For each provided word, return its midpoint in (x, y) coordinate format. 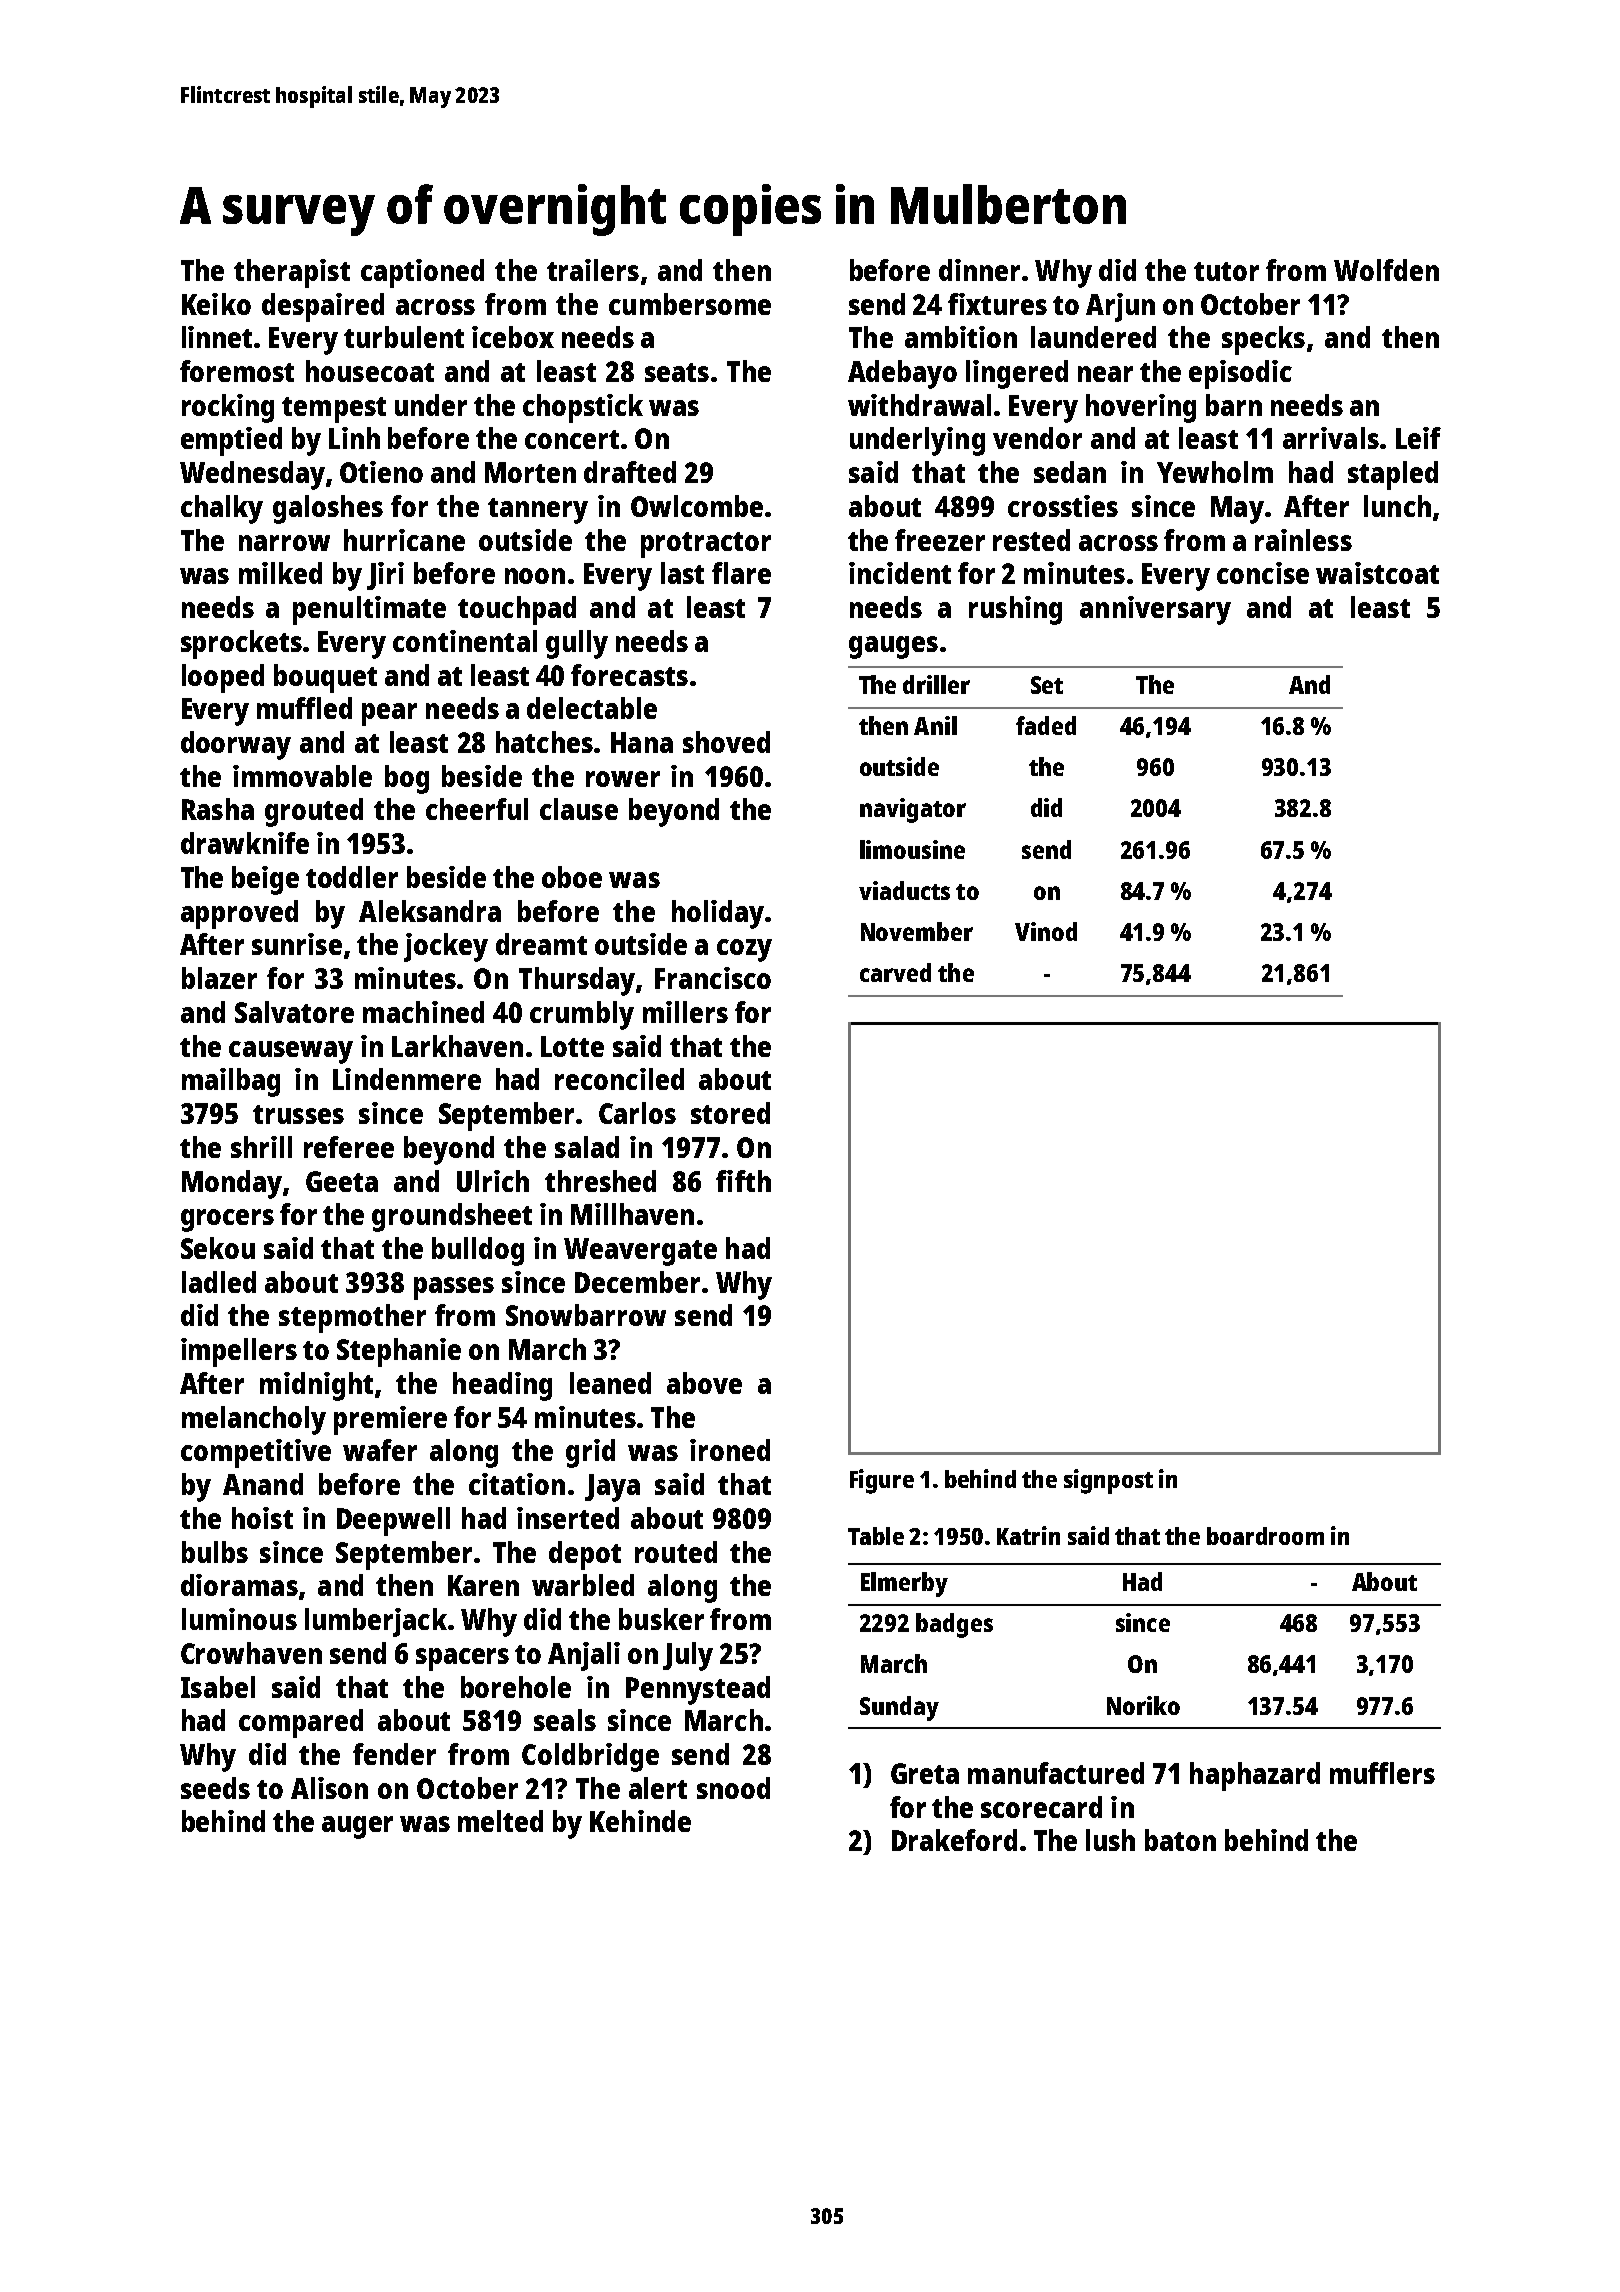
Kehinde (640, 1821)
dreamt (541, 944)
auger (357, 1827)
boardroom (1265, 1536)
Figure (882, 1481)
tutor (1226, 271)
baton (1180, 1840)
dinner (979, 270)
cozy (744, 950)
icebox (513, 337)
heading (502, 1386)
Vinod (1046, 931)
